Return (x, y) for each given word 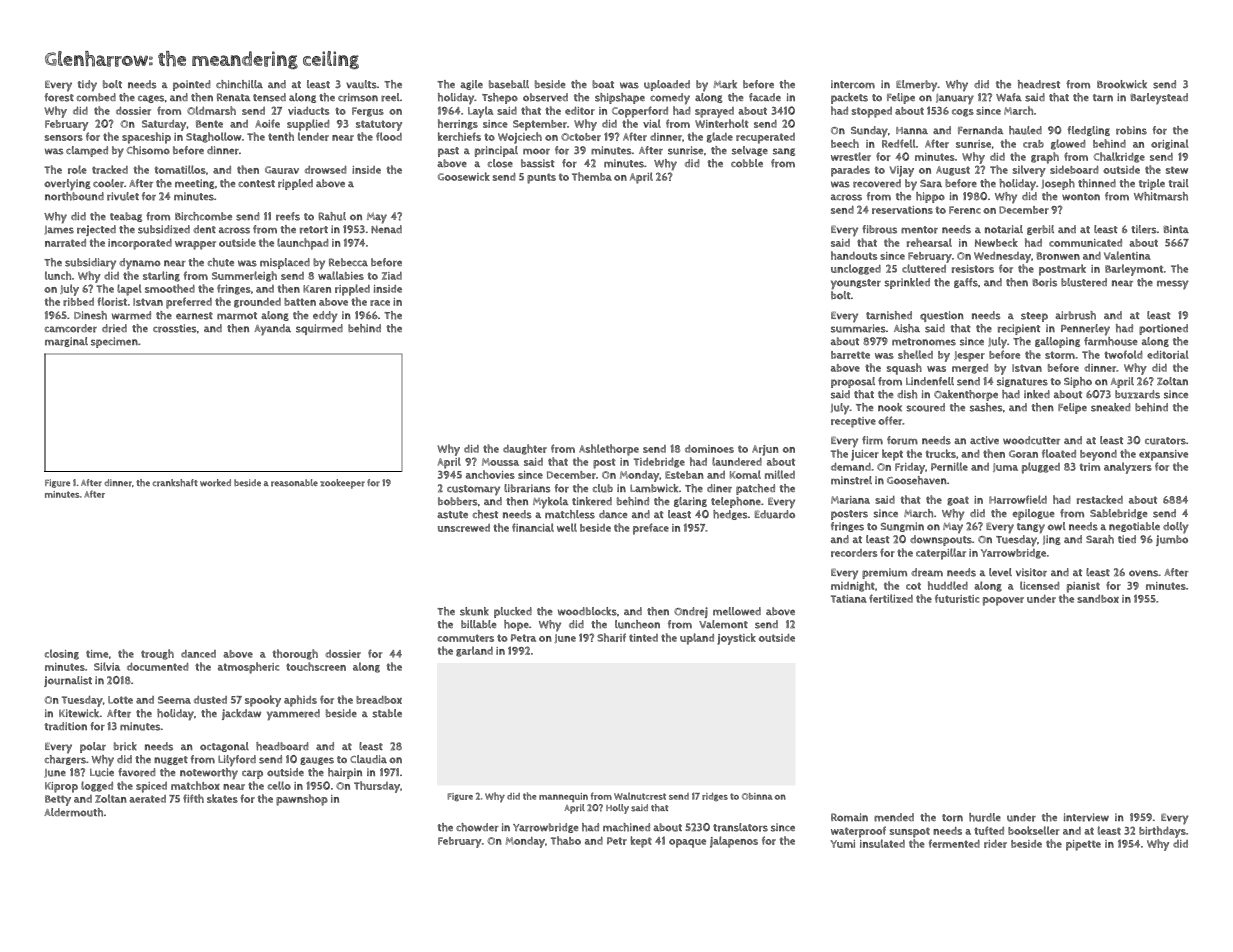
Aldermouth (73, 812)
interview (1086, 817)
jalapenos (734, 842)
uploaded (667, 85)
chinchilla (239, 84)
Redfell (899, 143)
